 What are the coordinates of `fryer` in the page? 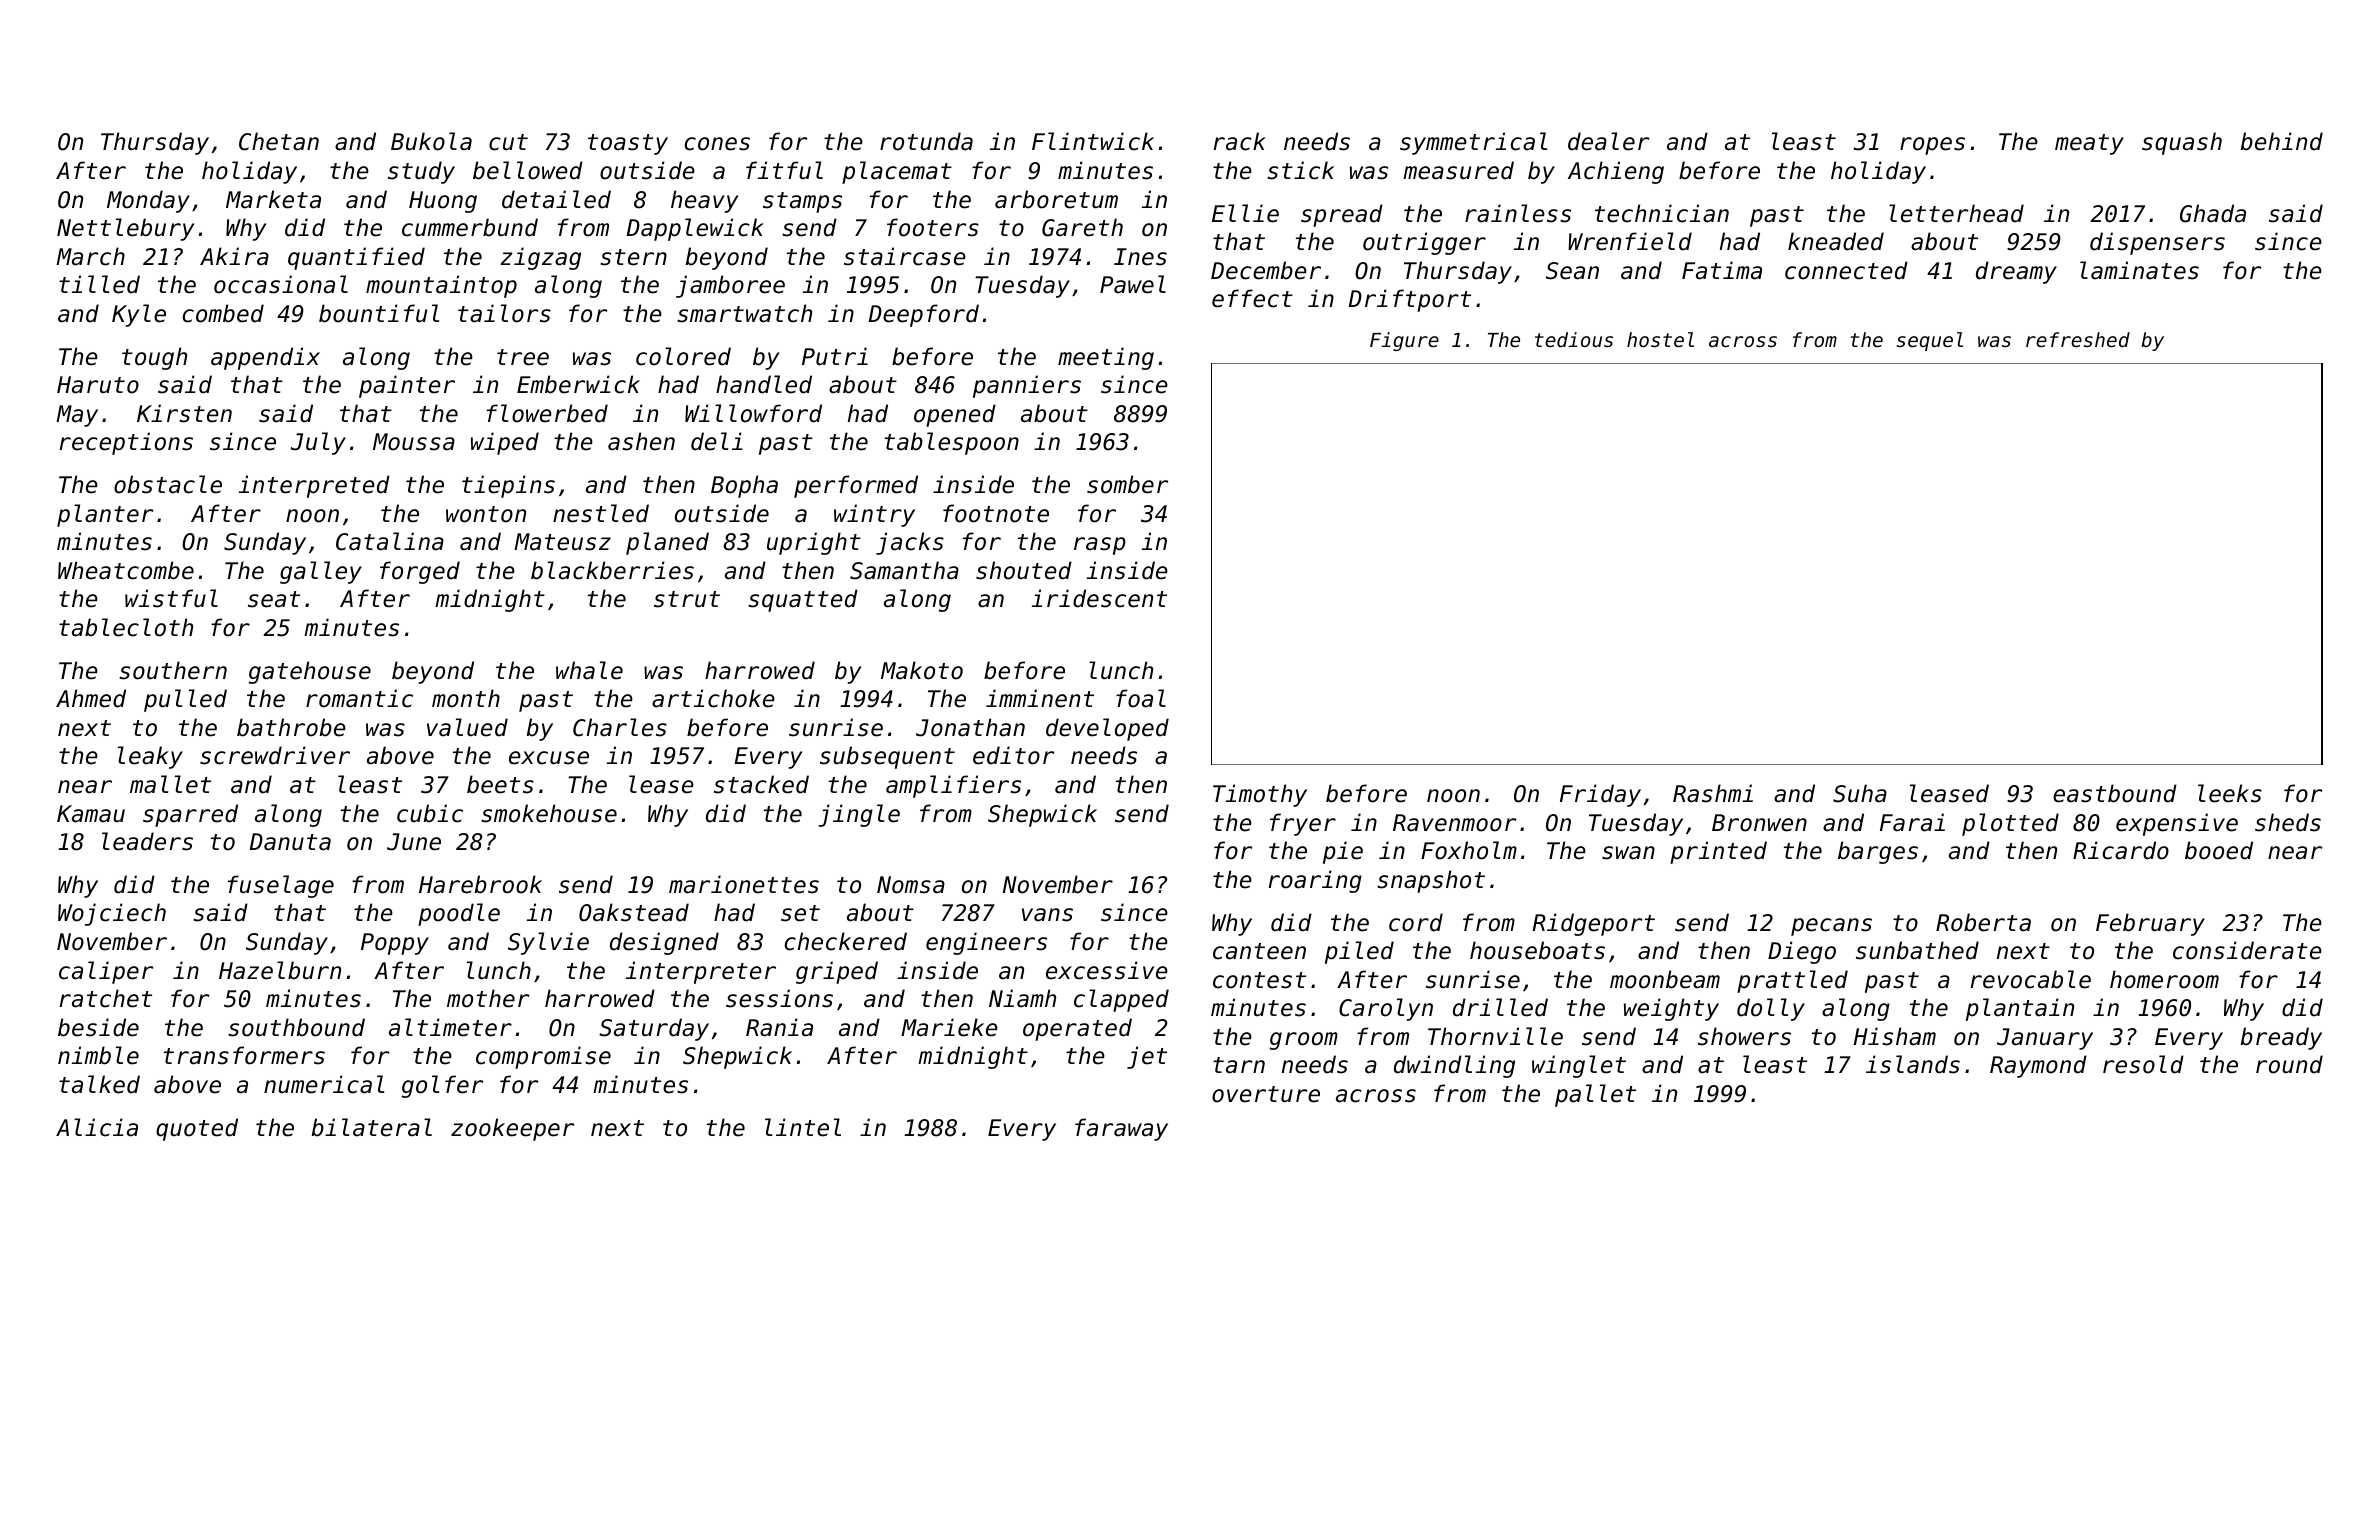 It's located at (1303, 824).
